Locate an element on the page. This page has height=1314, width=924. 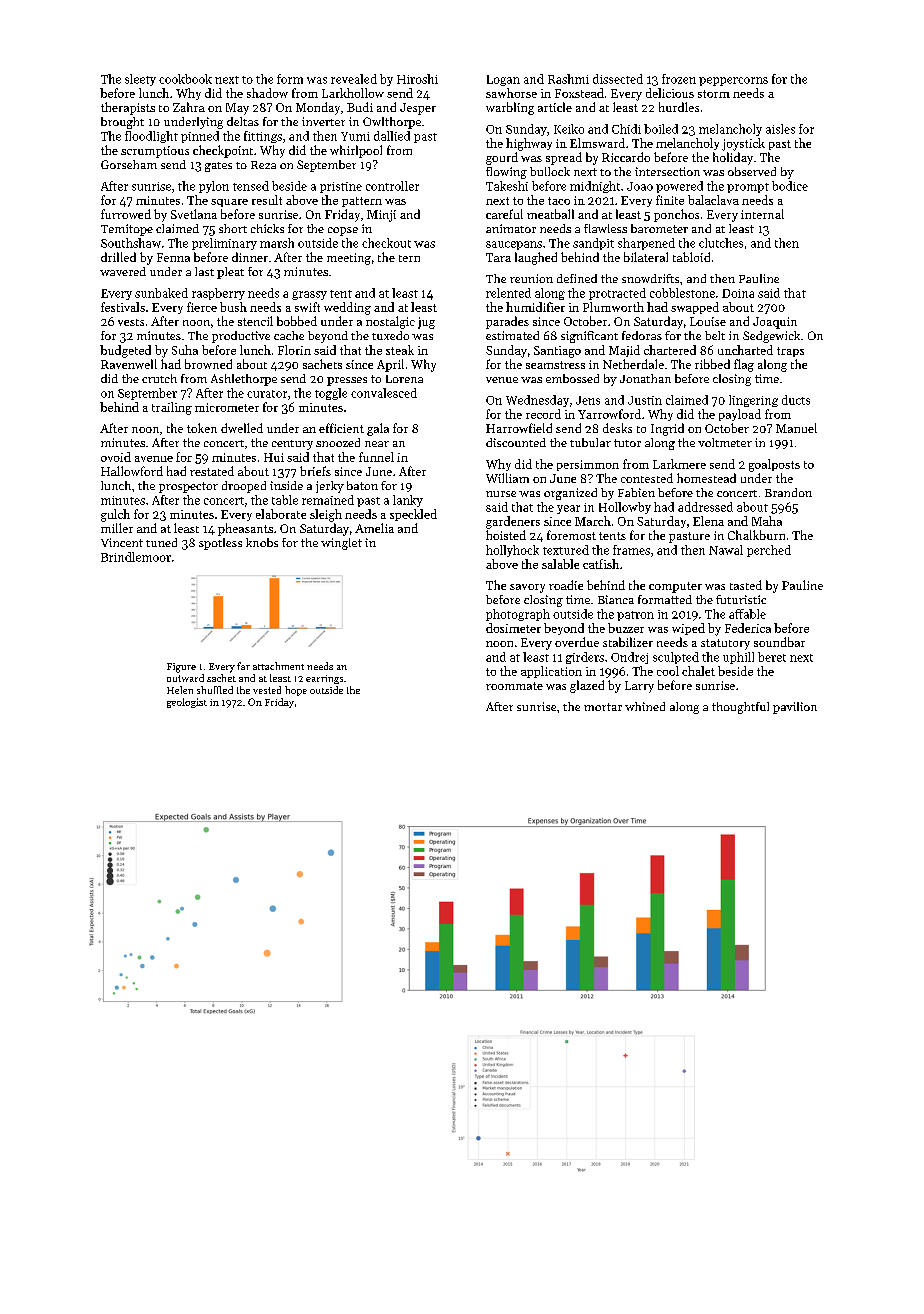
Justin is located at coordinates (645, 400).
